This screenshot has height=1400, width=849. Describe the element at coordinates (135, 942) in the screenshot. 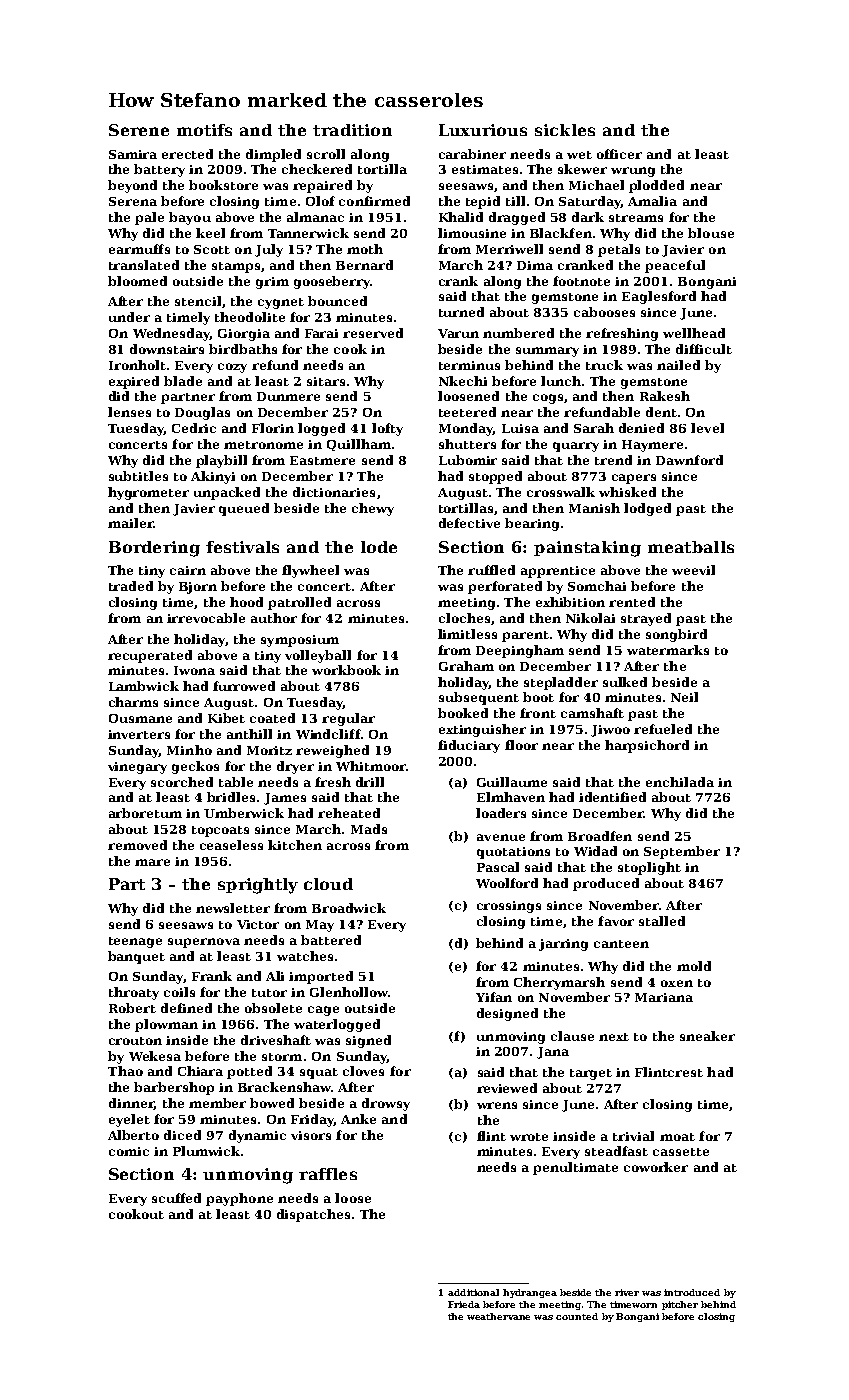

I see `teenage` at that location.
